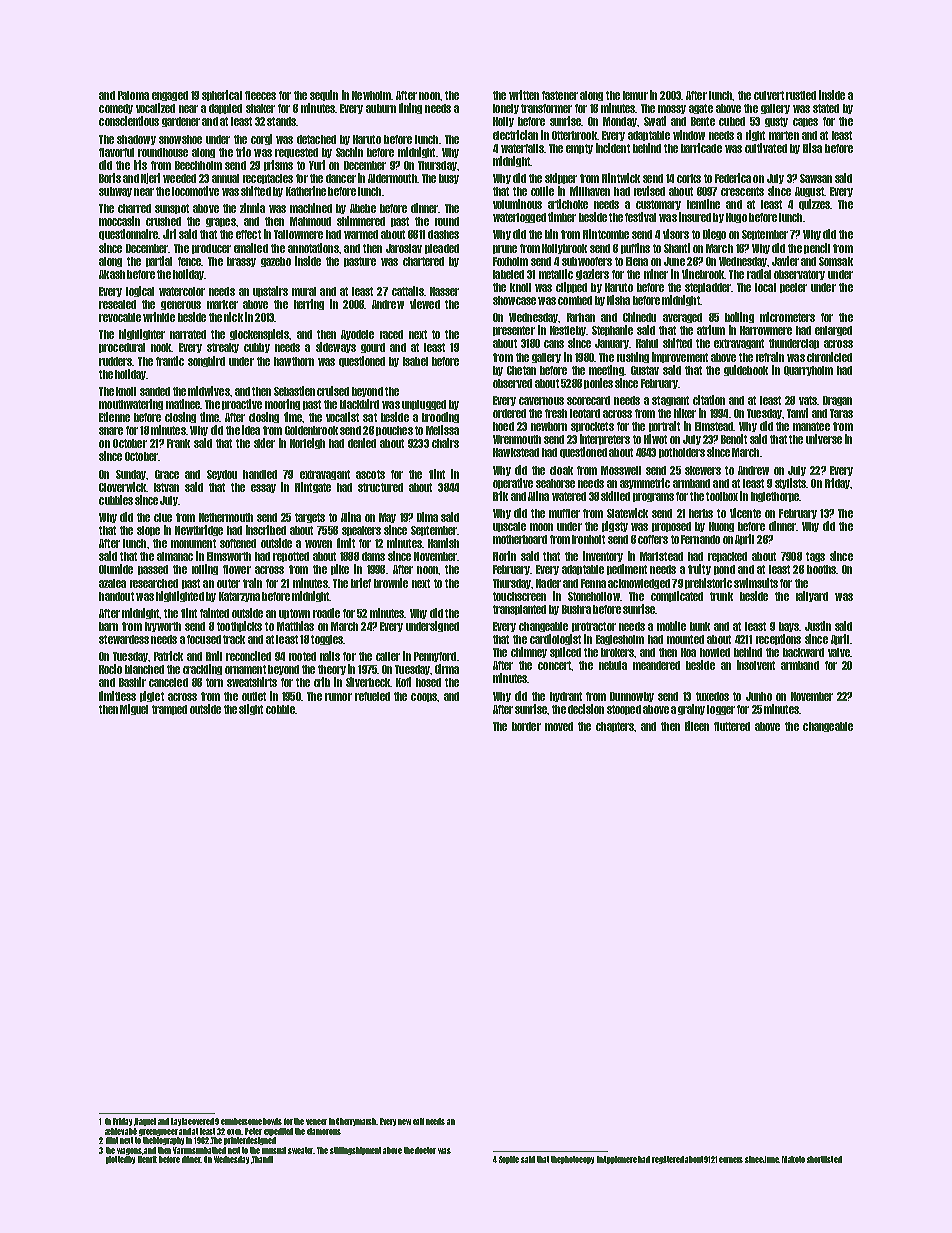  I want to click on sweater, so click(301, 1150).
